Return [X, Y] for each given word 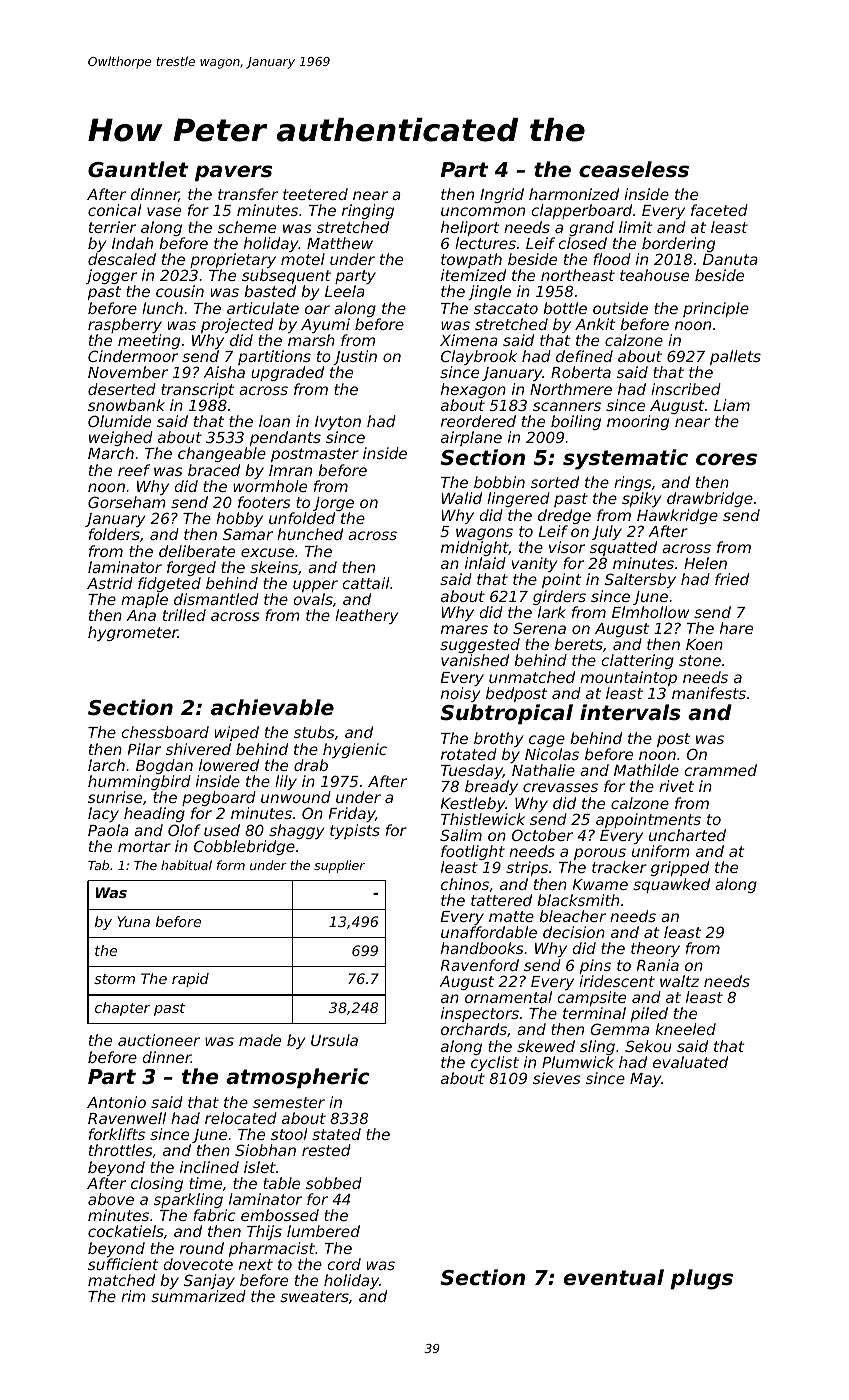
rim [133, 1296]
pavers [233, 173]
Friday [352, 814]
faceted [719, 210]
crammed [720, 770]
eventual [614, 1277]
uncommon [483, 211]
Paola [108, 830]
